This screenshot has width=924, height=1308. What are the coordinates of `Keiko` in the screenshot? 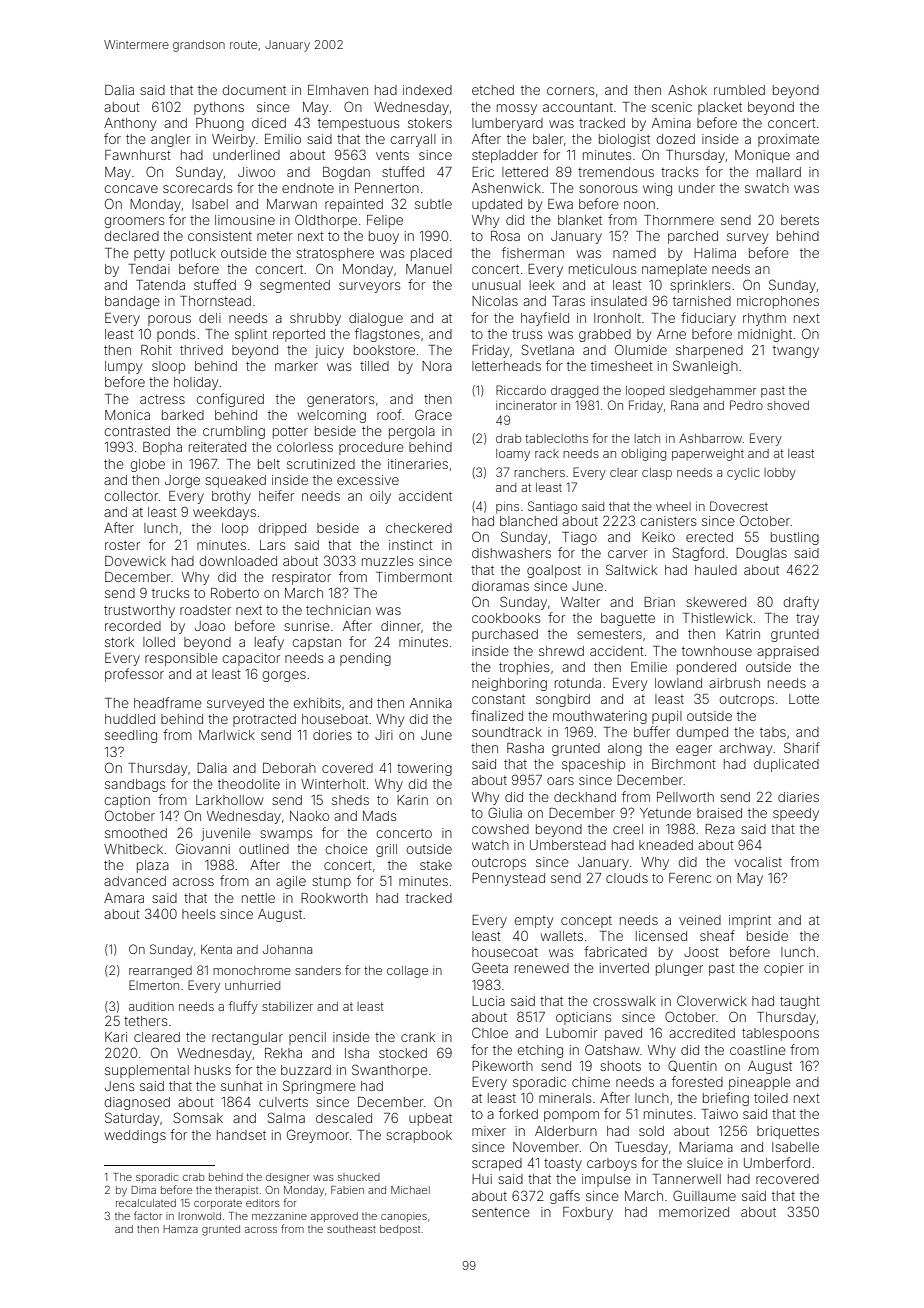 It's located at (658, 537).
